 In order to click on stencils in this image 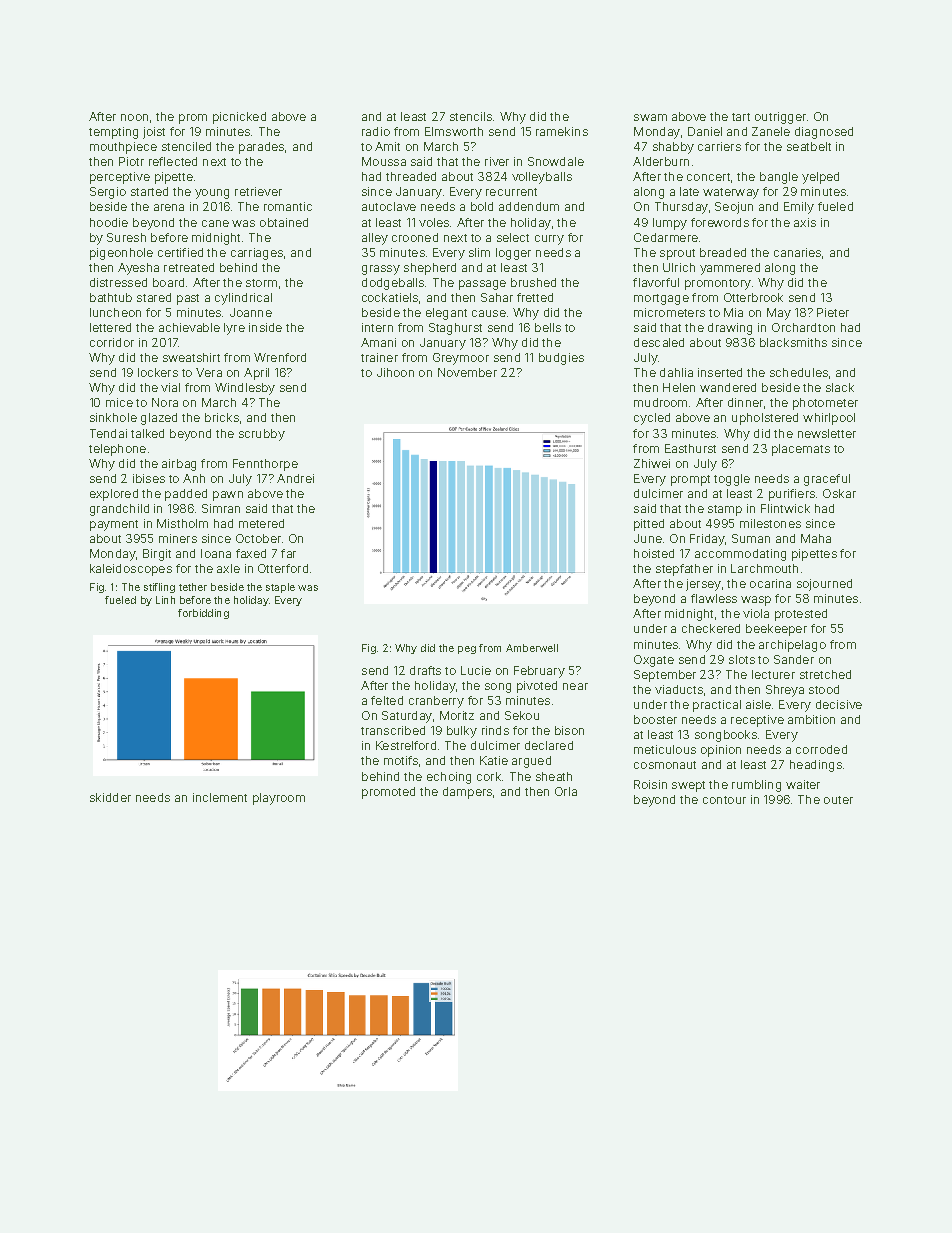, I will do `click(471, 116)`.
